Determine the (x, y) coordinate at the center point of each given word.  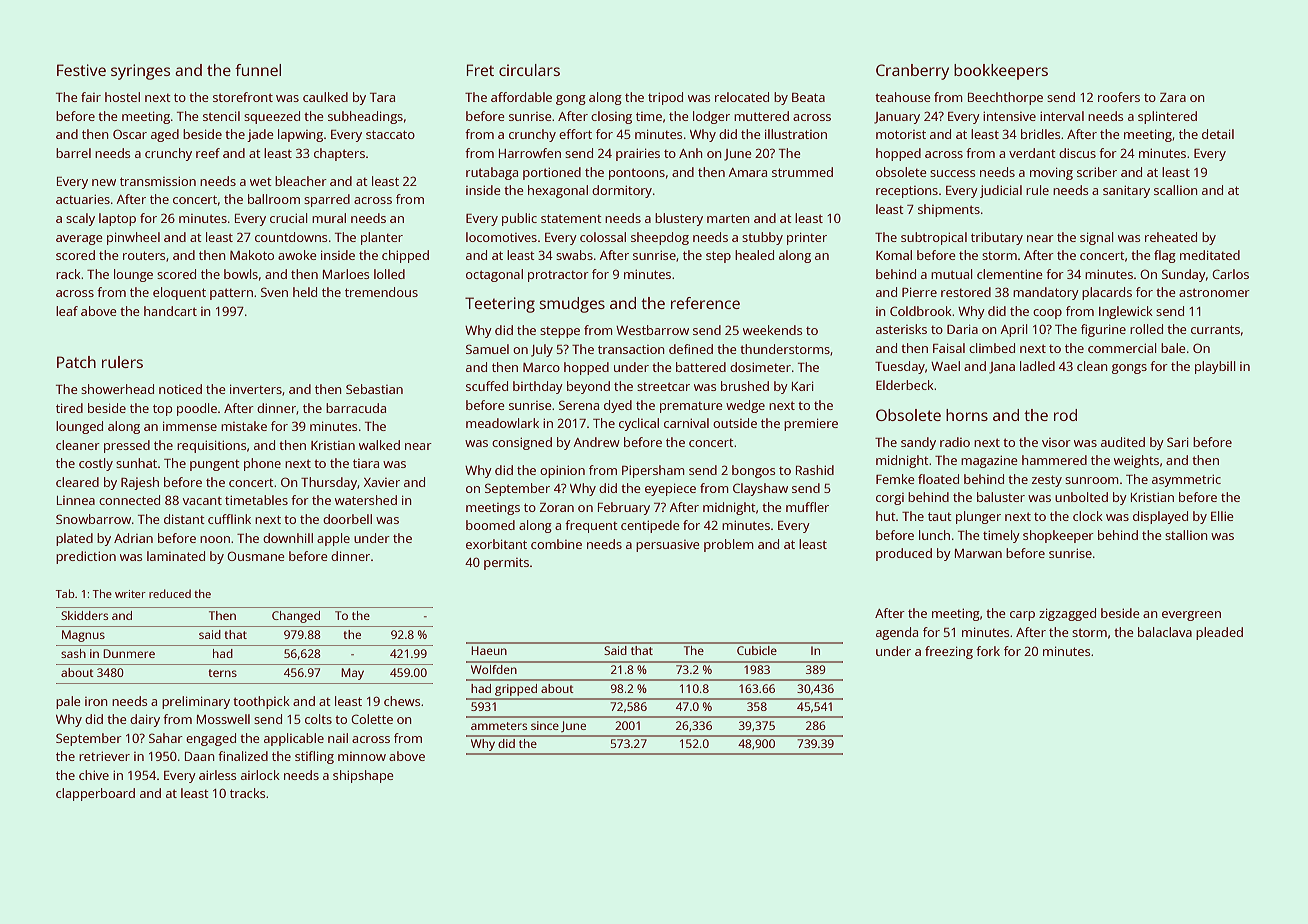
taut (940, 516)
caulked (325, 97)
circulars (529, 70)
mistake (244, 426)
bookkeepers (1001, 72)
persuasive (667, 546)
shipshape (363, 776)
